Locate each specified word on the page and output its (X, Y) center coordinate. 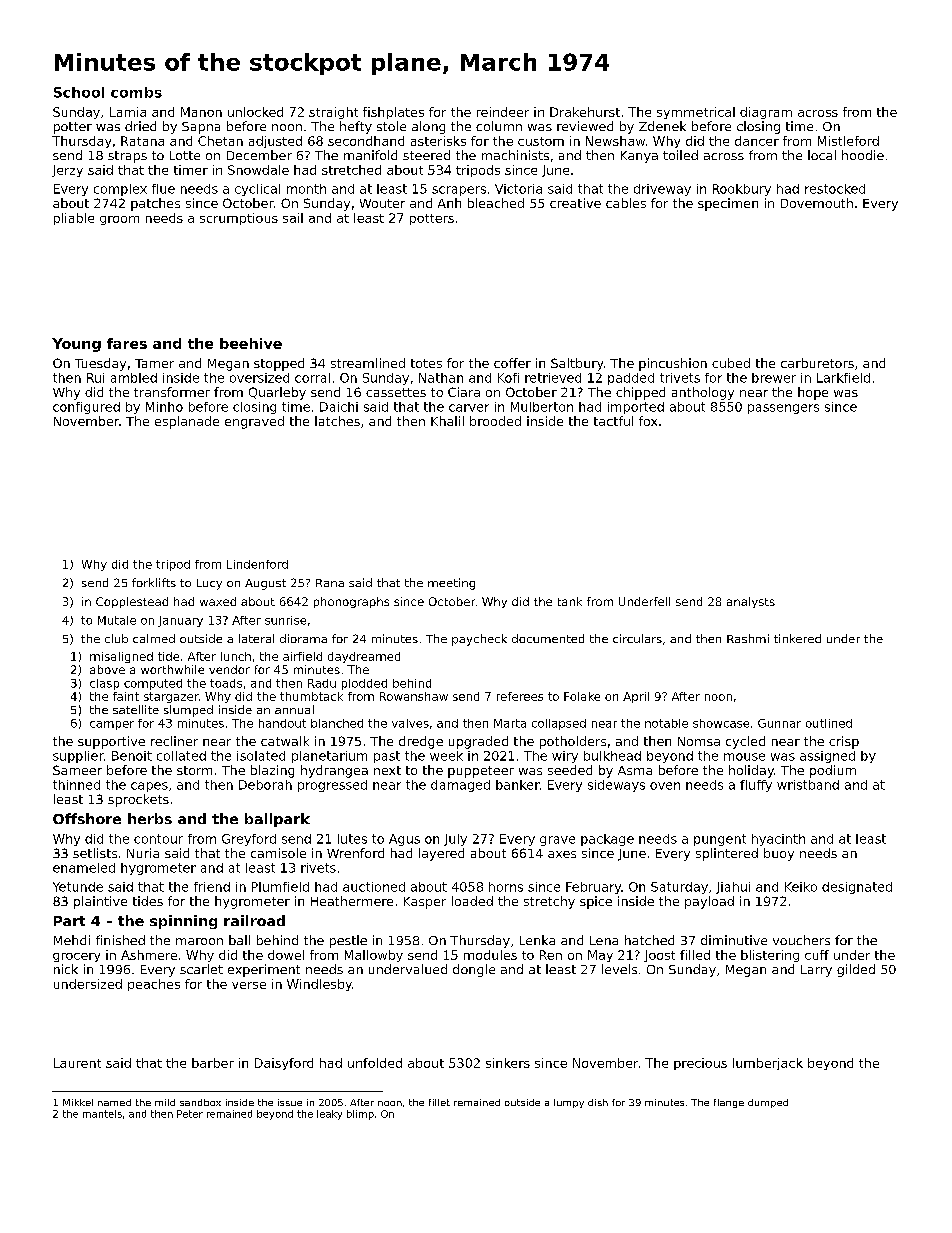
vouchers (801, 940)
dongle (474, 970)
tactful (613, 421)
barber (213, 1063)
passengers (783, 409)
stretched (351, 170)
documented (548, 638)
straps (127, 157)
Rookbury (742, 190)
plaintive (100, 902)
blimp (360, 1115)
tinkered (797, 638)
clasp (104, 684)
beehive (251, 343)
